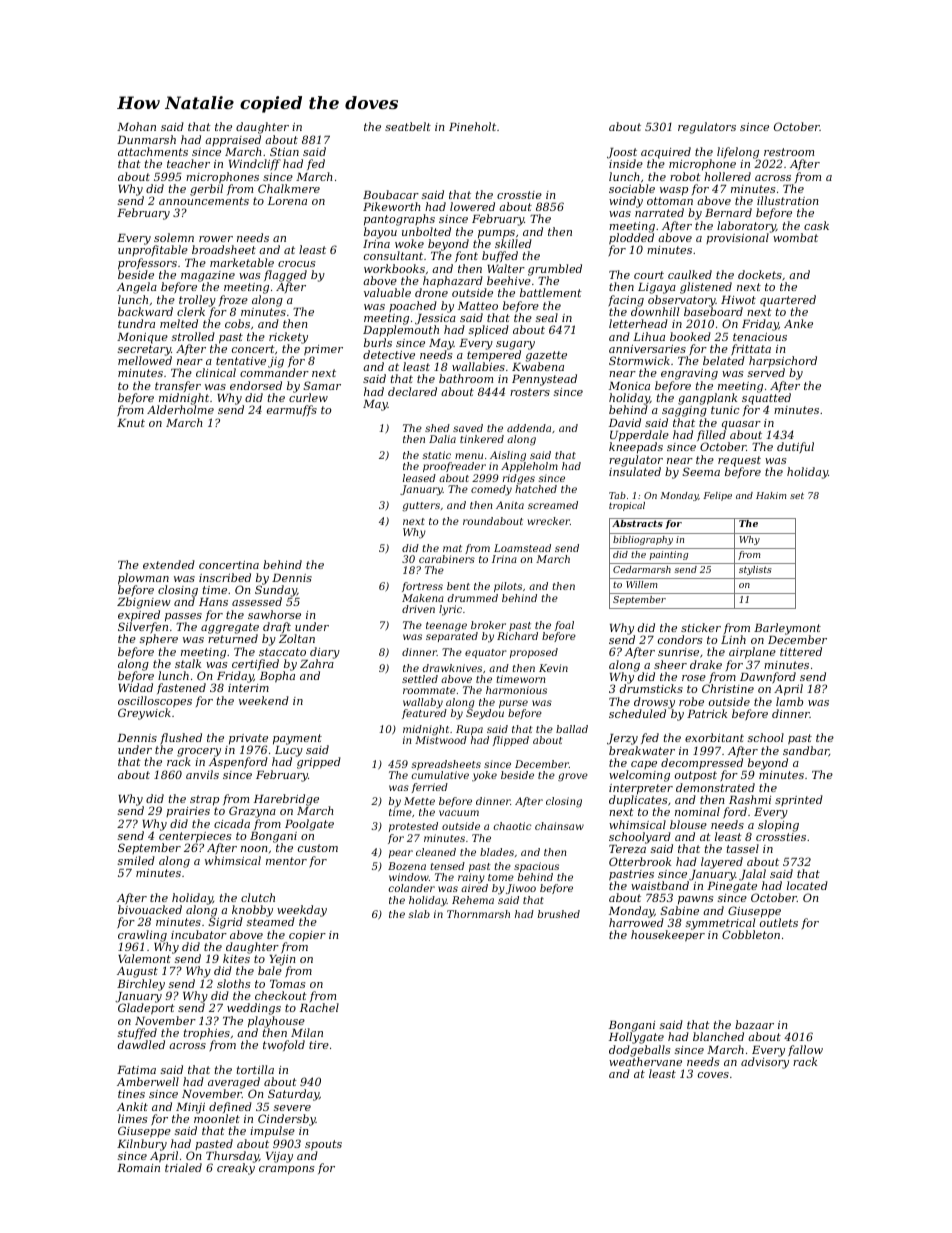  What do you see at coordinates (564, 626) in the image?
I see `foal` at bounding box center [564, 626].
